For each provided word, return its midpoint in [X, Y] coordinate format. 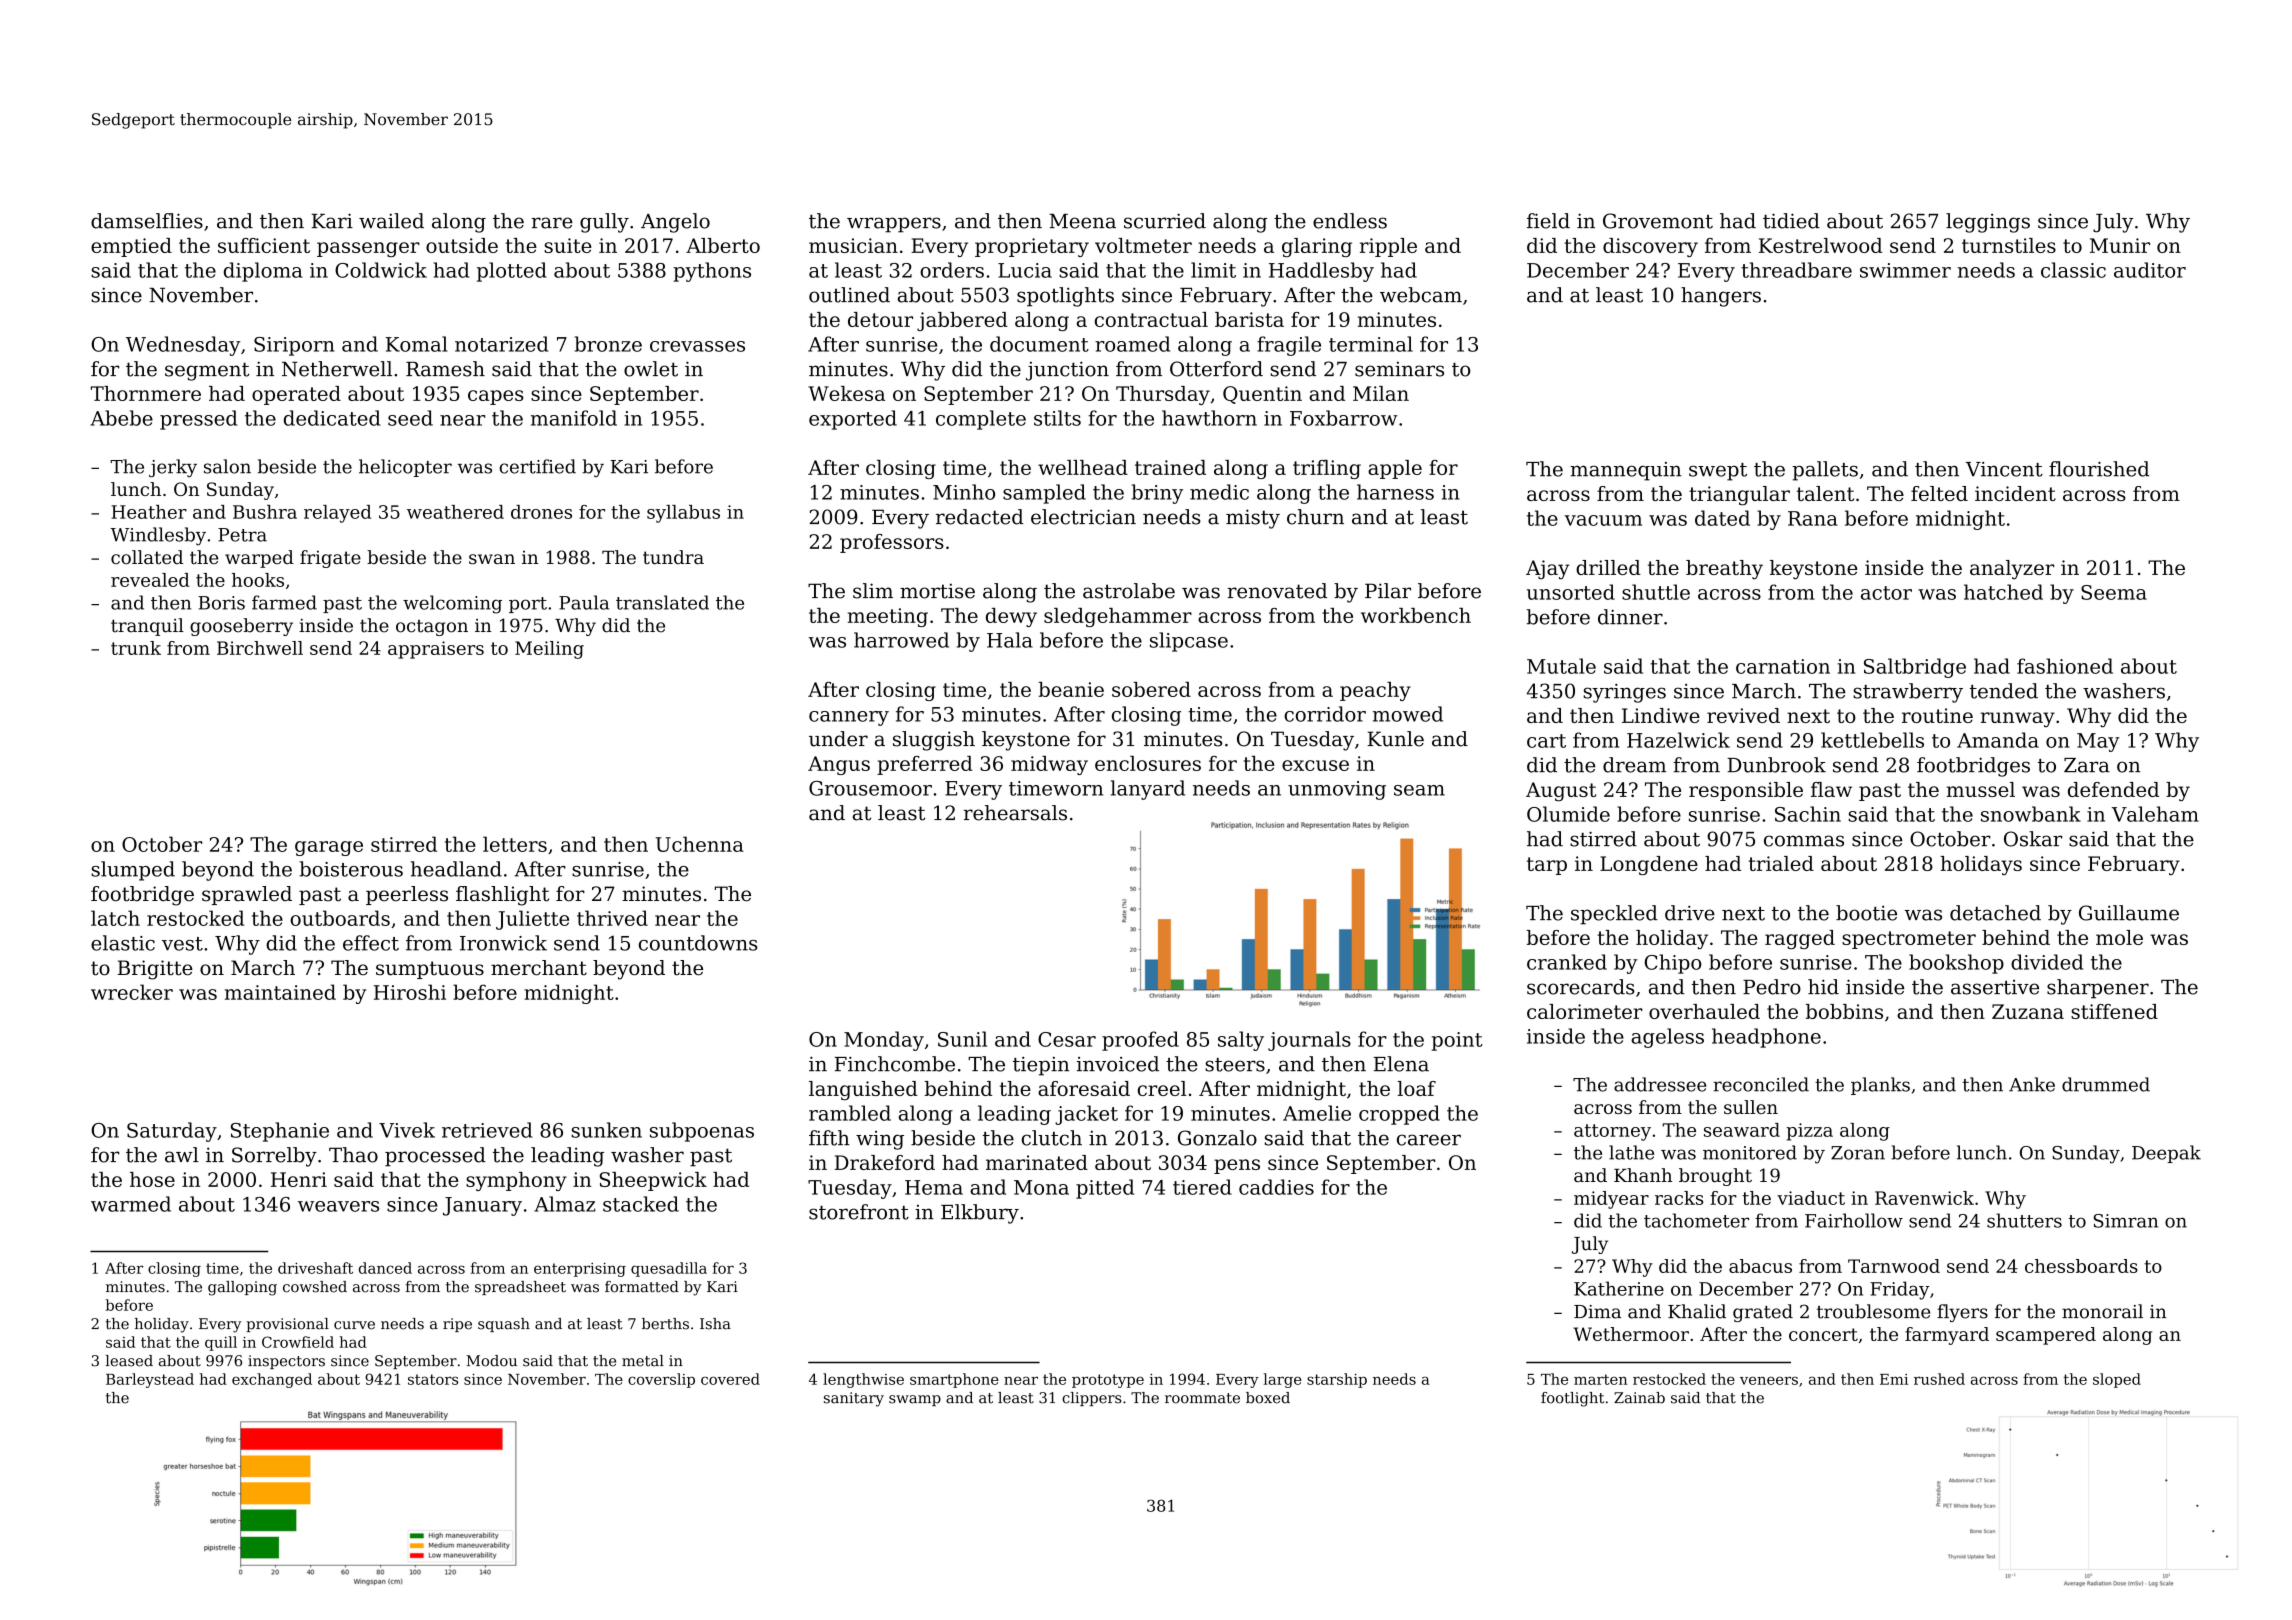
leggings [1988, 223]
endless [1350, 221]
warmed [131, 1204]
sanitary [854, 1399]
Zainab [1639, 1398]
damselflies [147, 221]
